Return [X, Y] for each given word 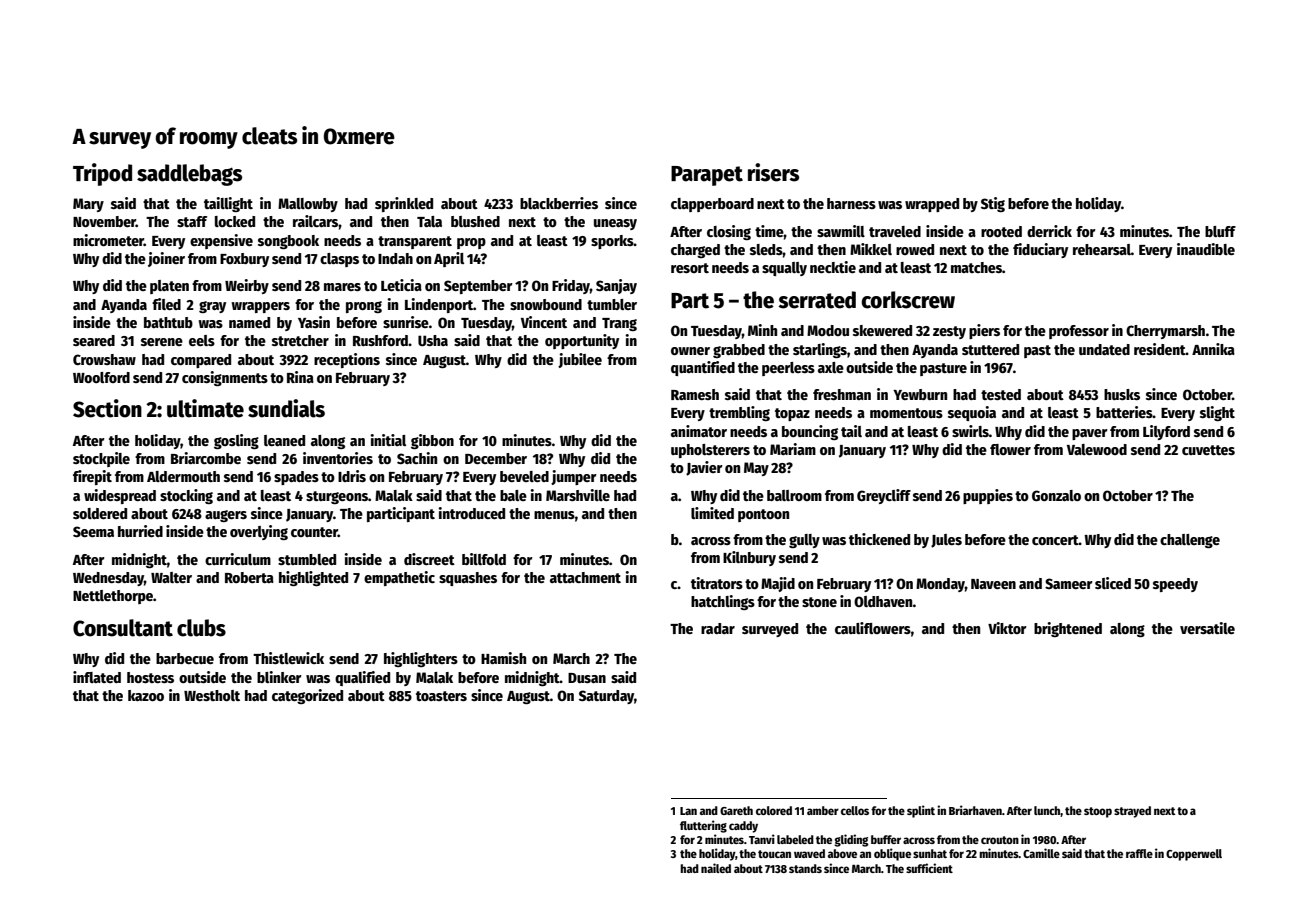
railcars [315, 221]
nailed [716, 868]
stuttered [990, 349]
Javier [704, 468]
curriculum [238, 559]
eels [202, 340]
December [496, 458]
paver [1090, 434]
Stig [993, 204]
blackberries [559, 203]
